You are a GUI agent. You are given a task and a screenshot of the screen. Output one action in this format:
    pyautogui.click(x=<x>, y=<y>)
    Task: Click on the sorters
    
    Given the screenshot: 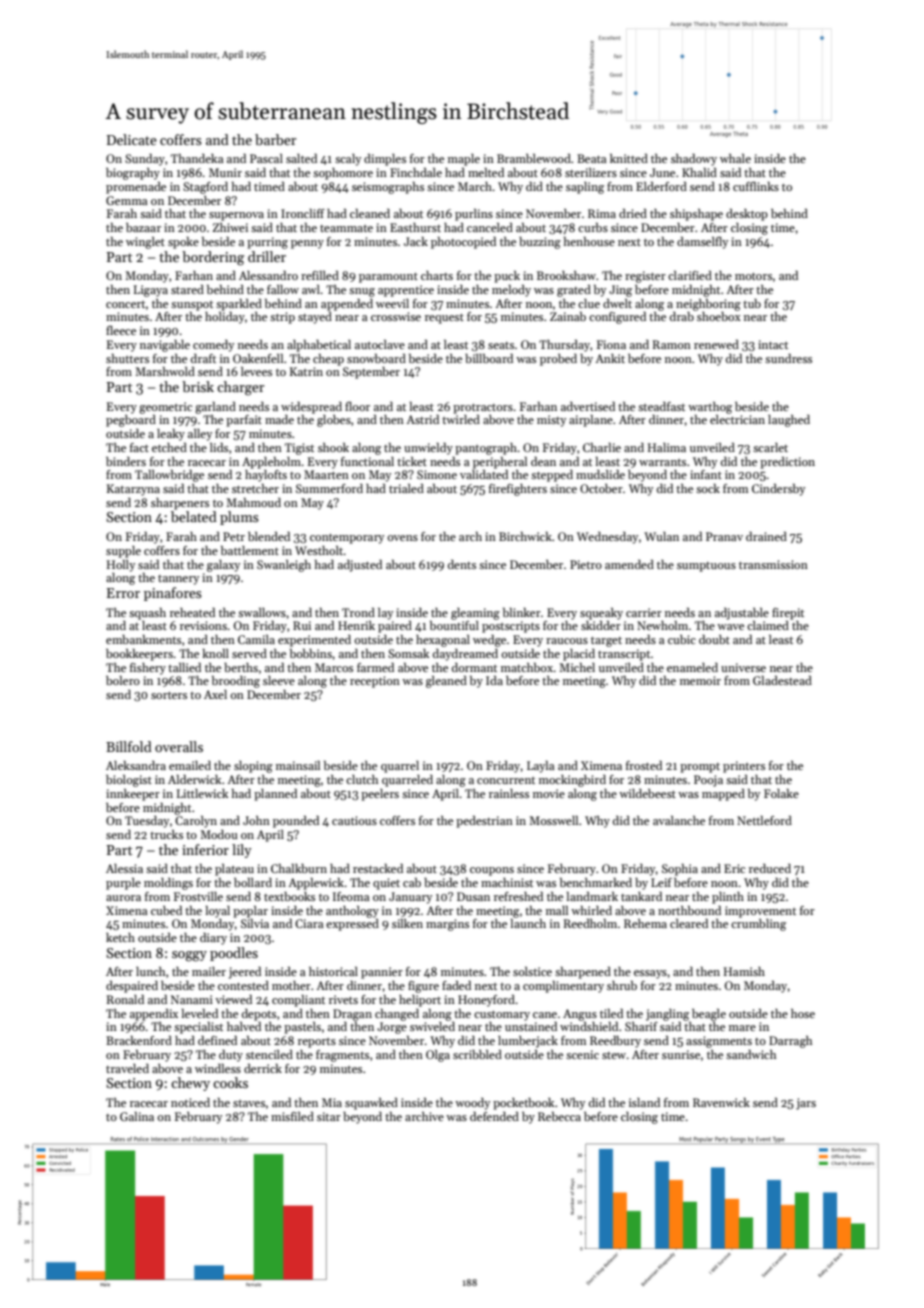 What is the action you would take?
    pyautogui.click(x=169, y=695)
